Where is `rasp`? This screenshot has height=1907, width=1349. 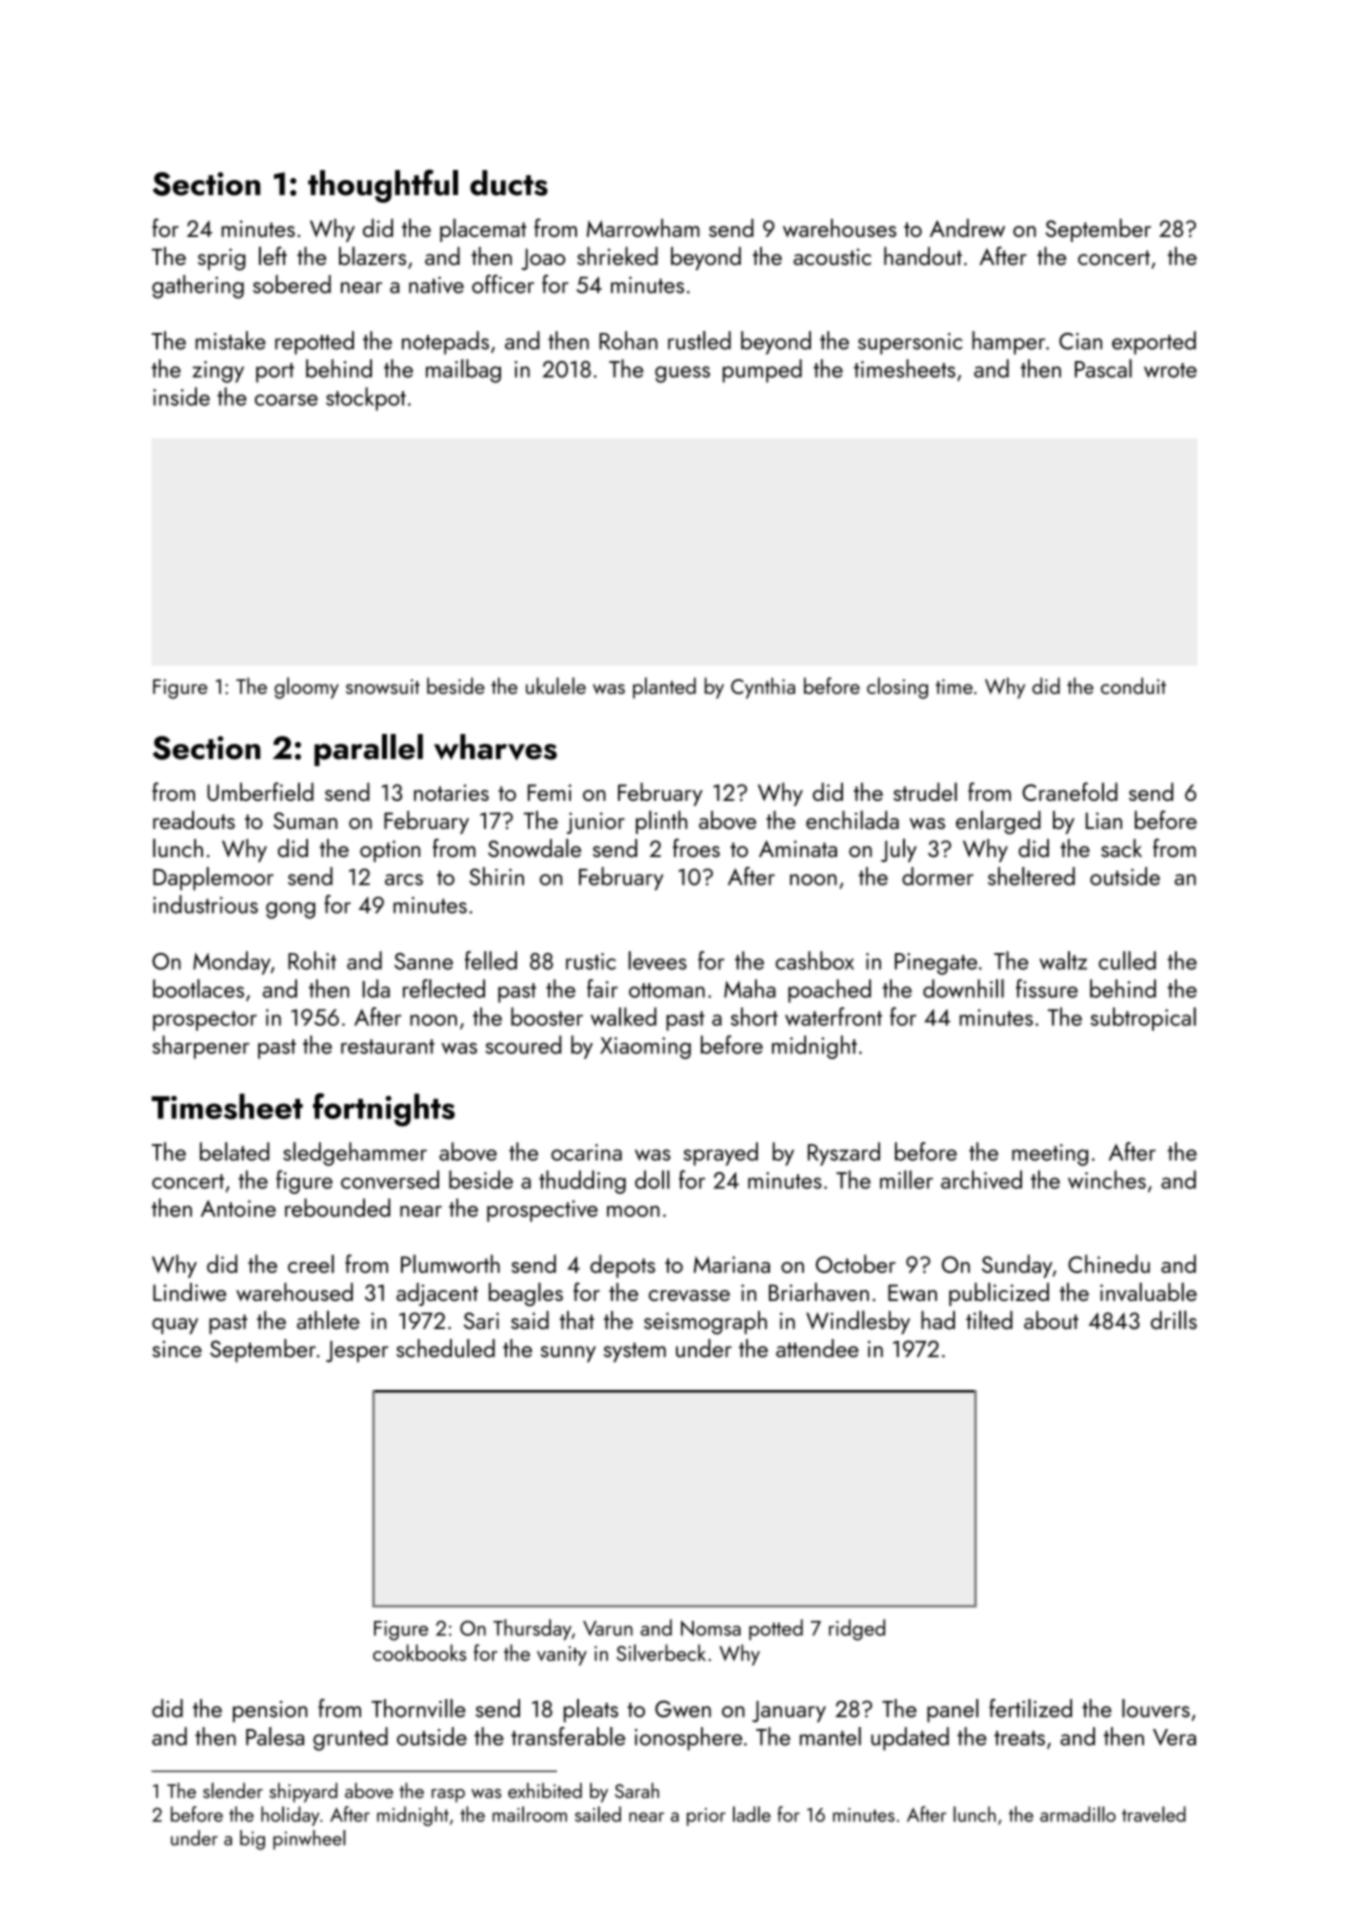 rasp is located at coordinates (448, 1796).
